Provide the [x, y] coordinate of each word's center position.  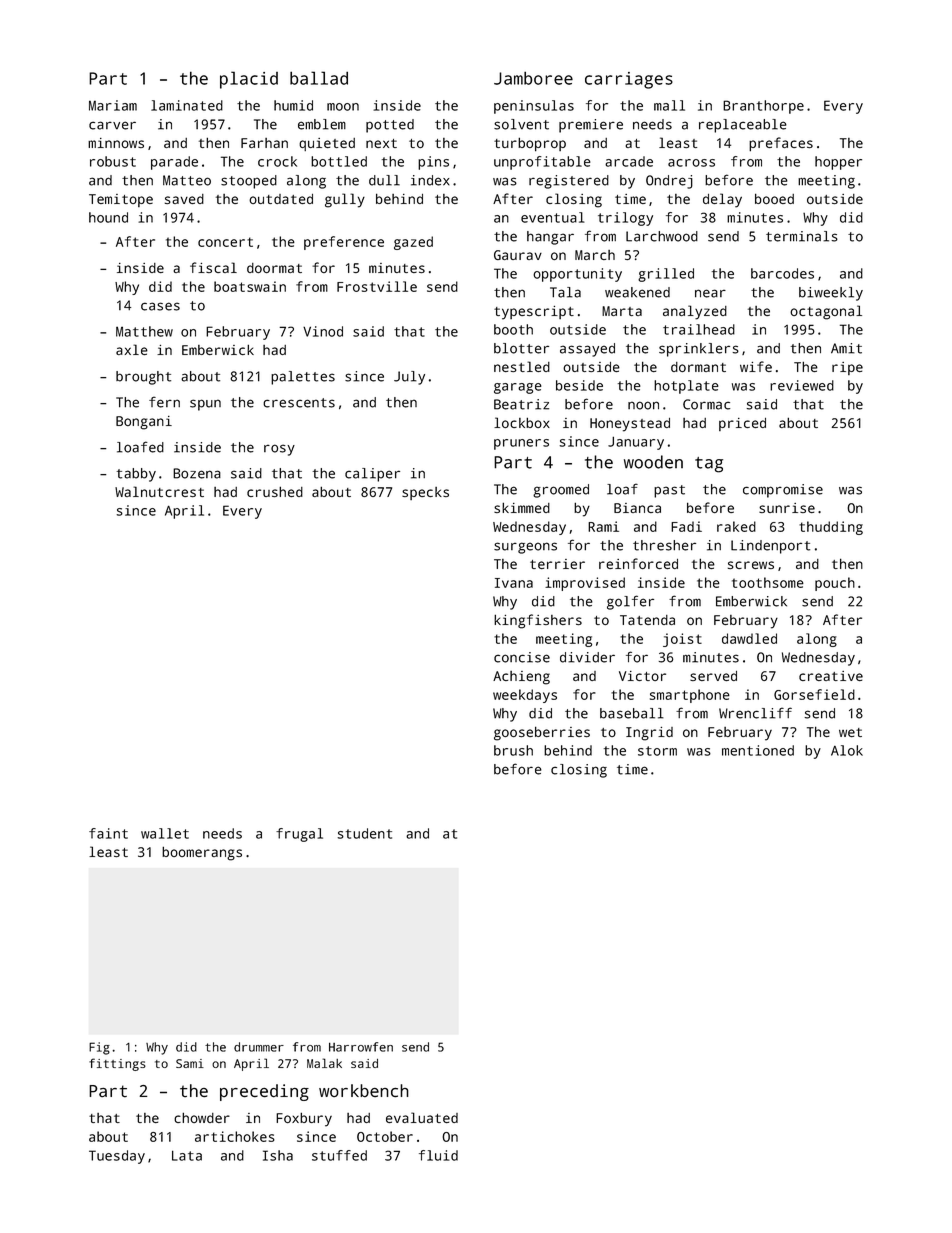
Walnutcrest [159, 491]
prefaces [781, 144]
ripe [847, 368]
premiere [591, 126]
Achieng [521, 678]
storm [657, 751]
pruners [521, 444]
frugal [299, 835]
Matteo [187, 180]
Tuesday [117, 1157]
